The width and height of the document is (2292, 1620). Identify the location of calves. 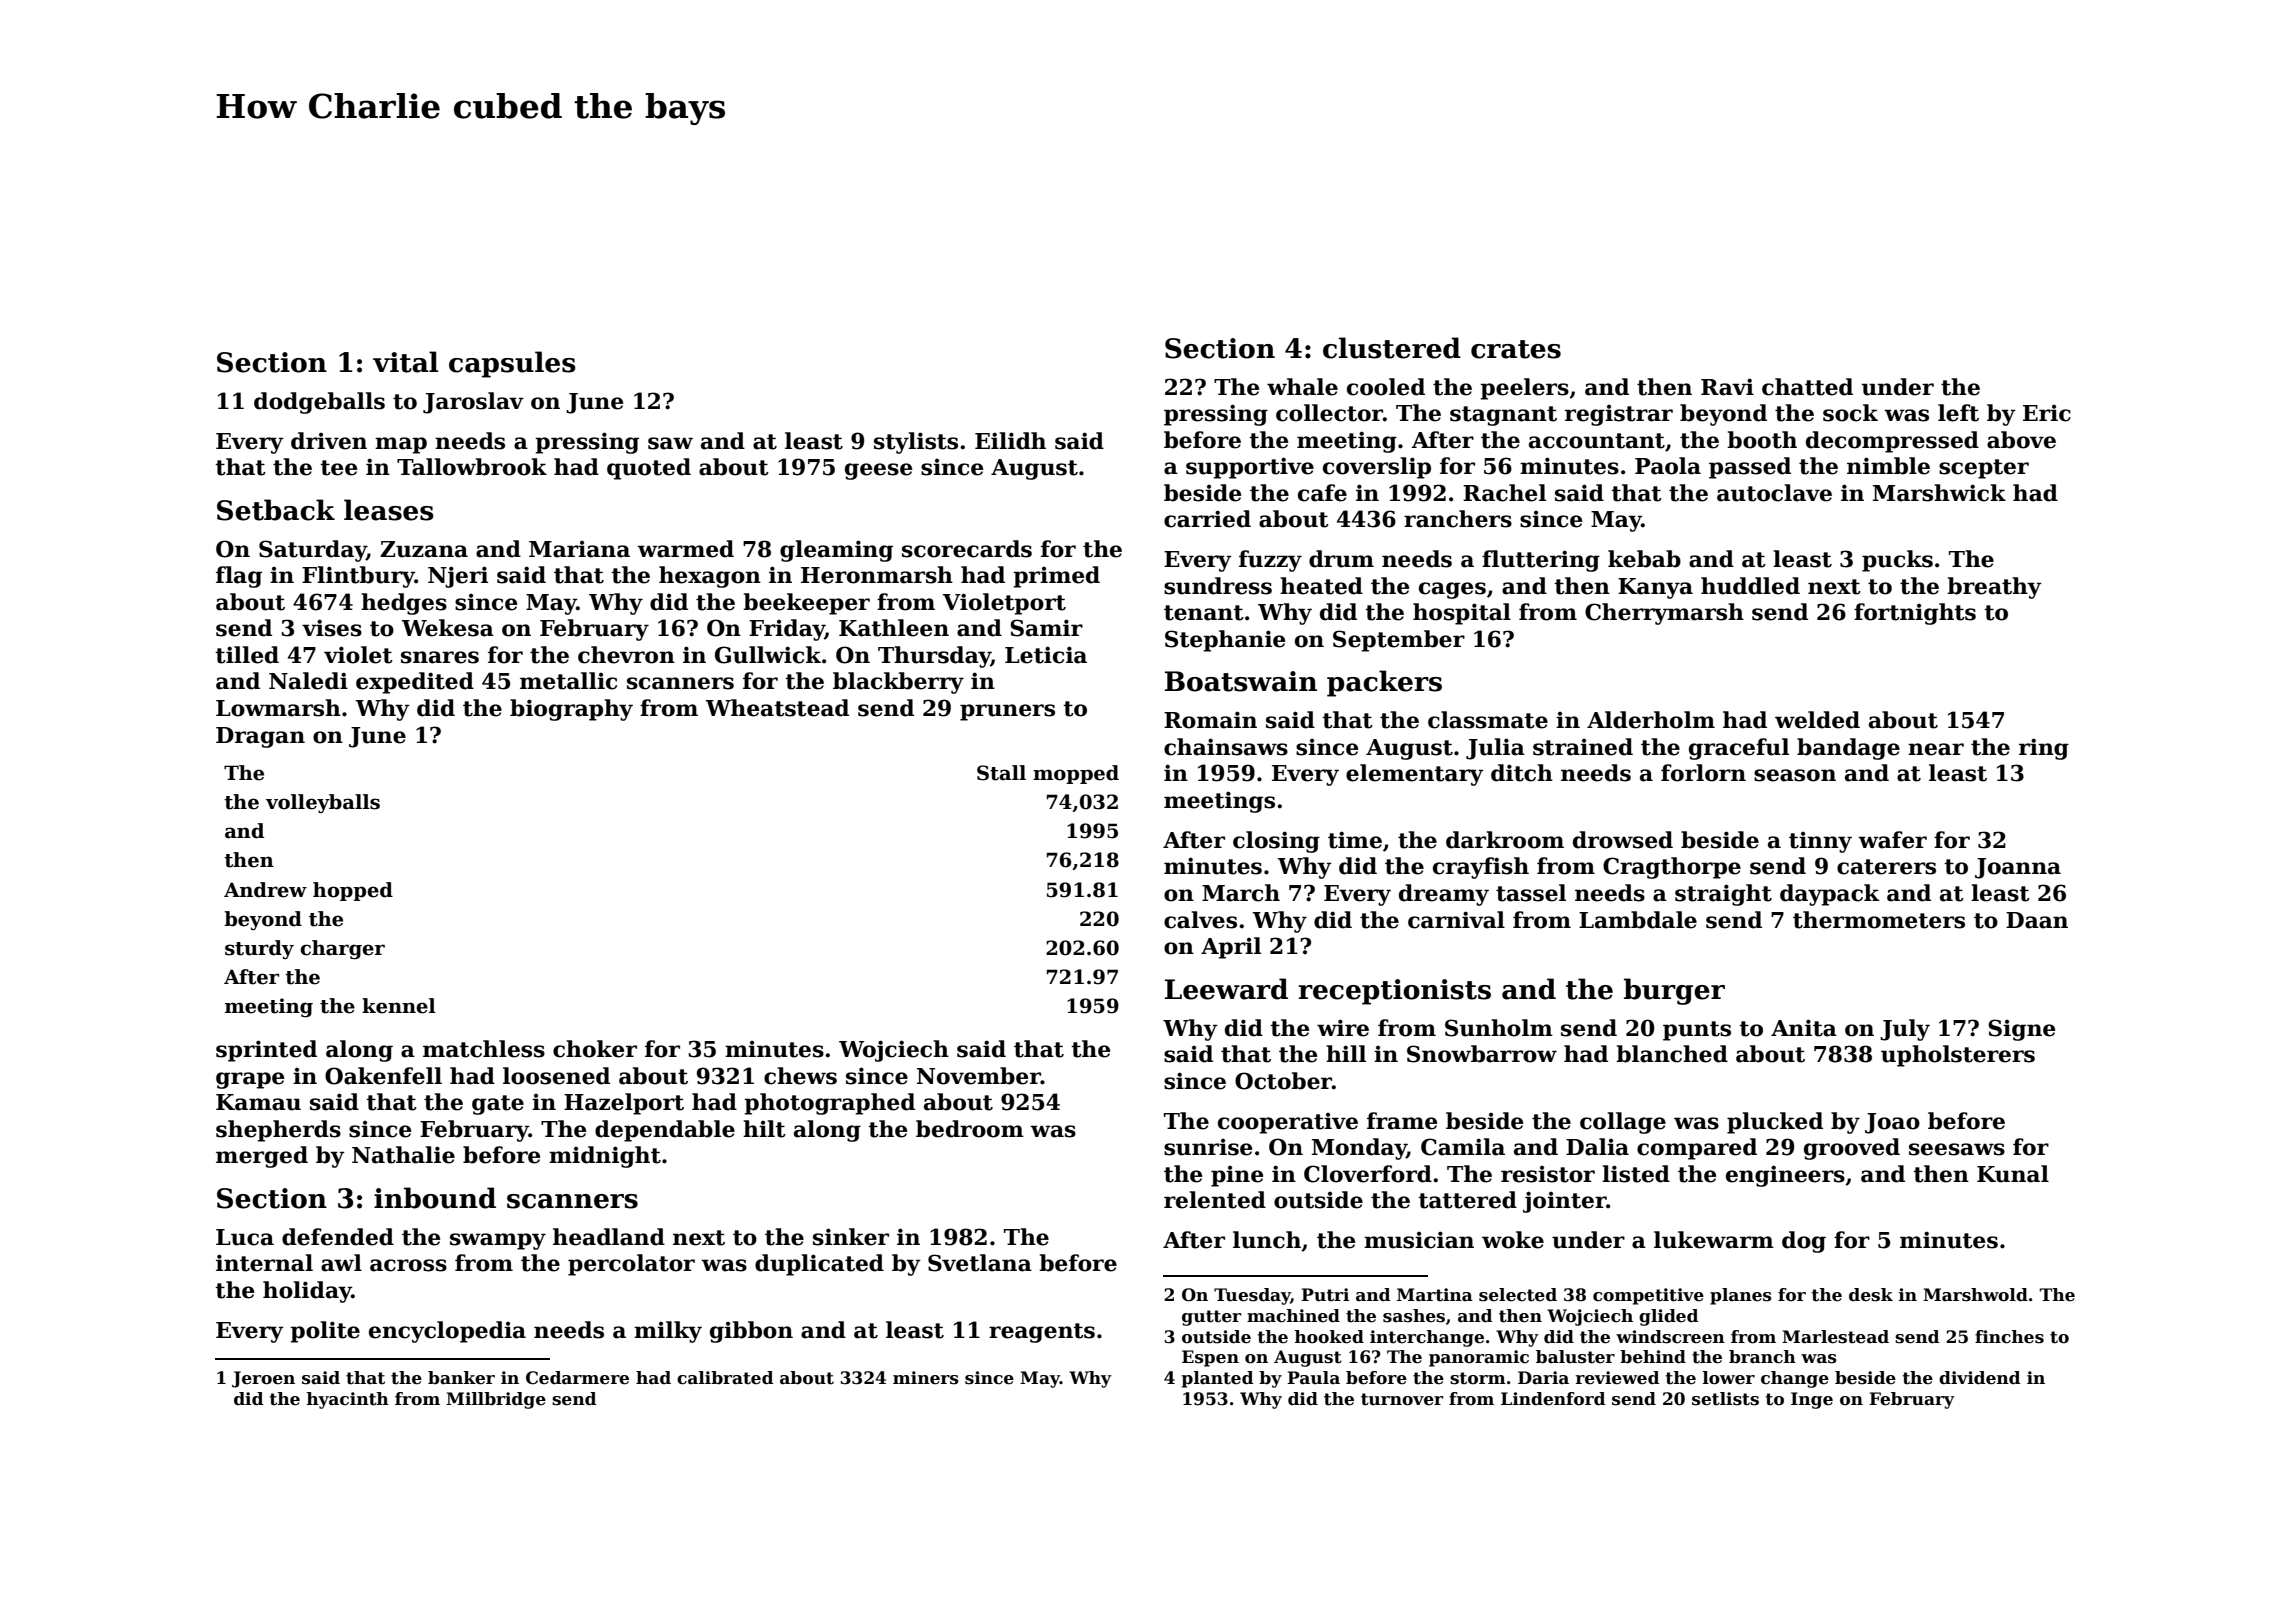
(1200, 920).
